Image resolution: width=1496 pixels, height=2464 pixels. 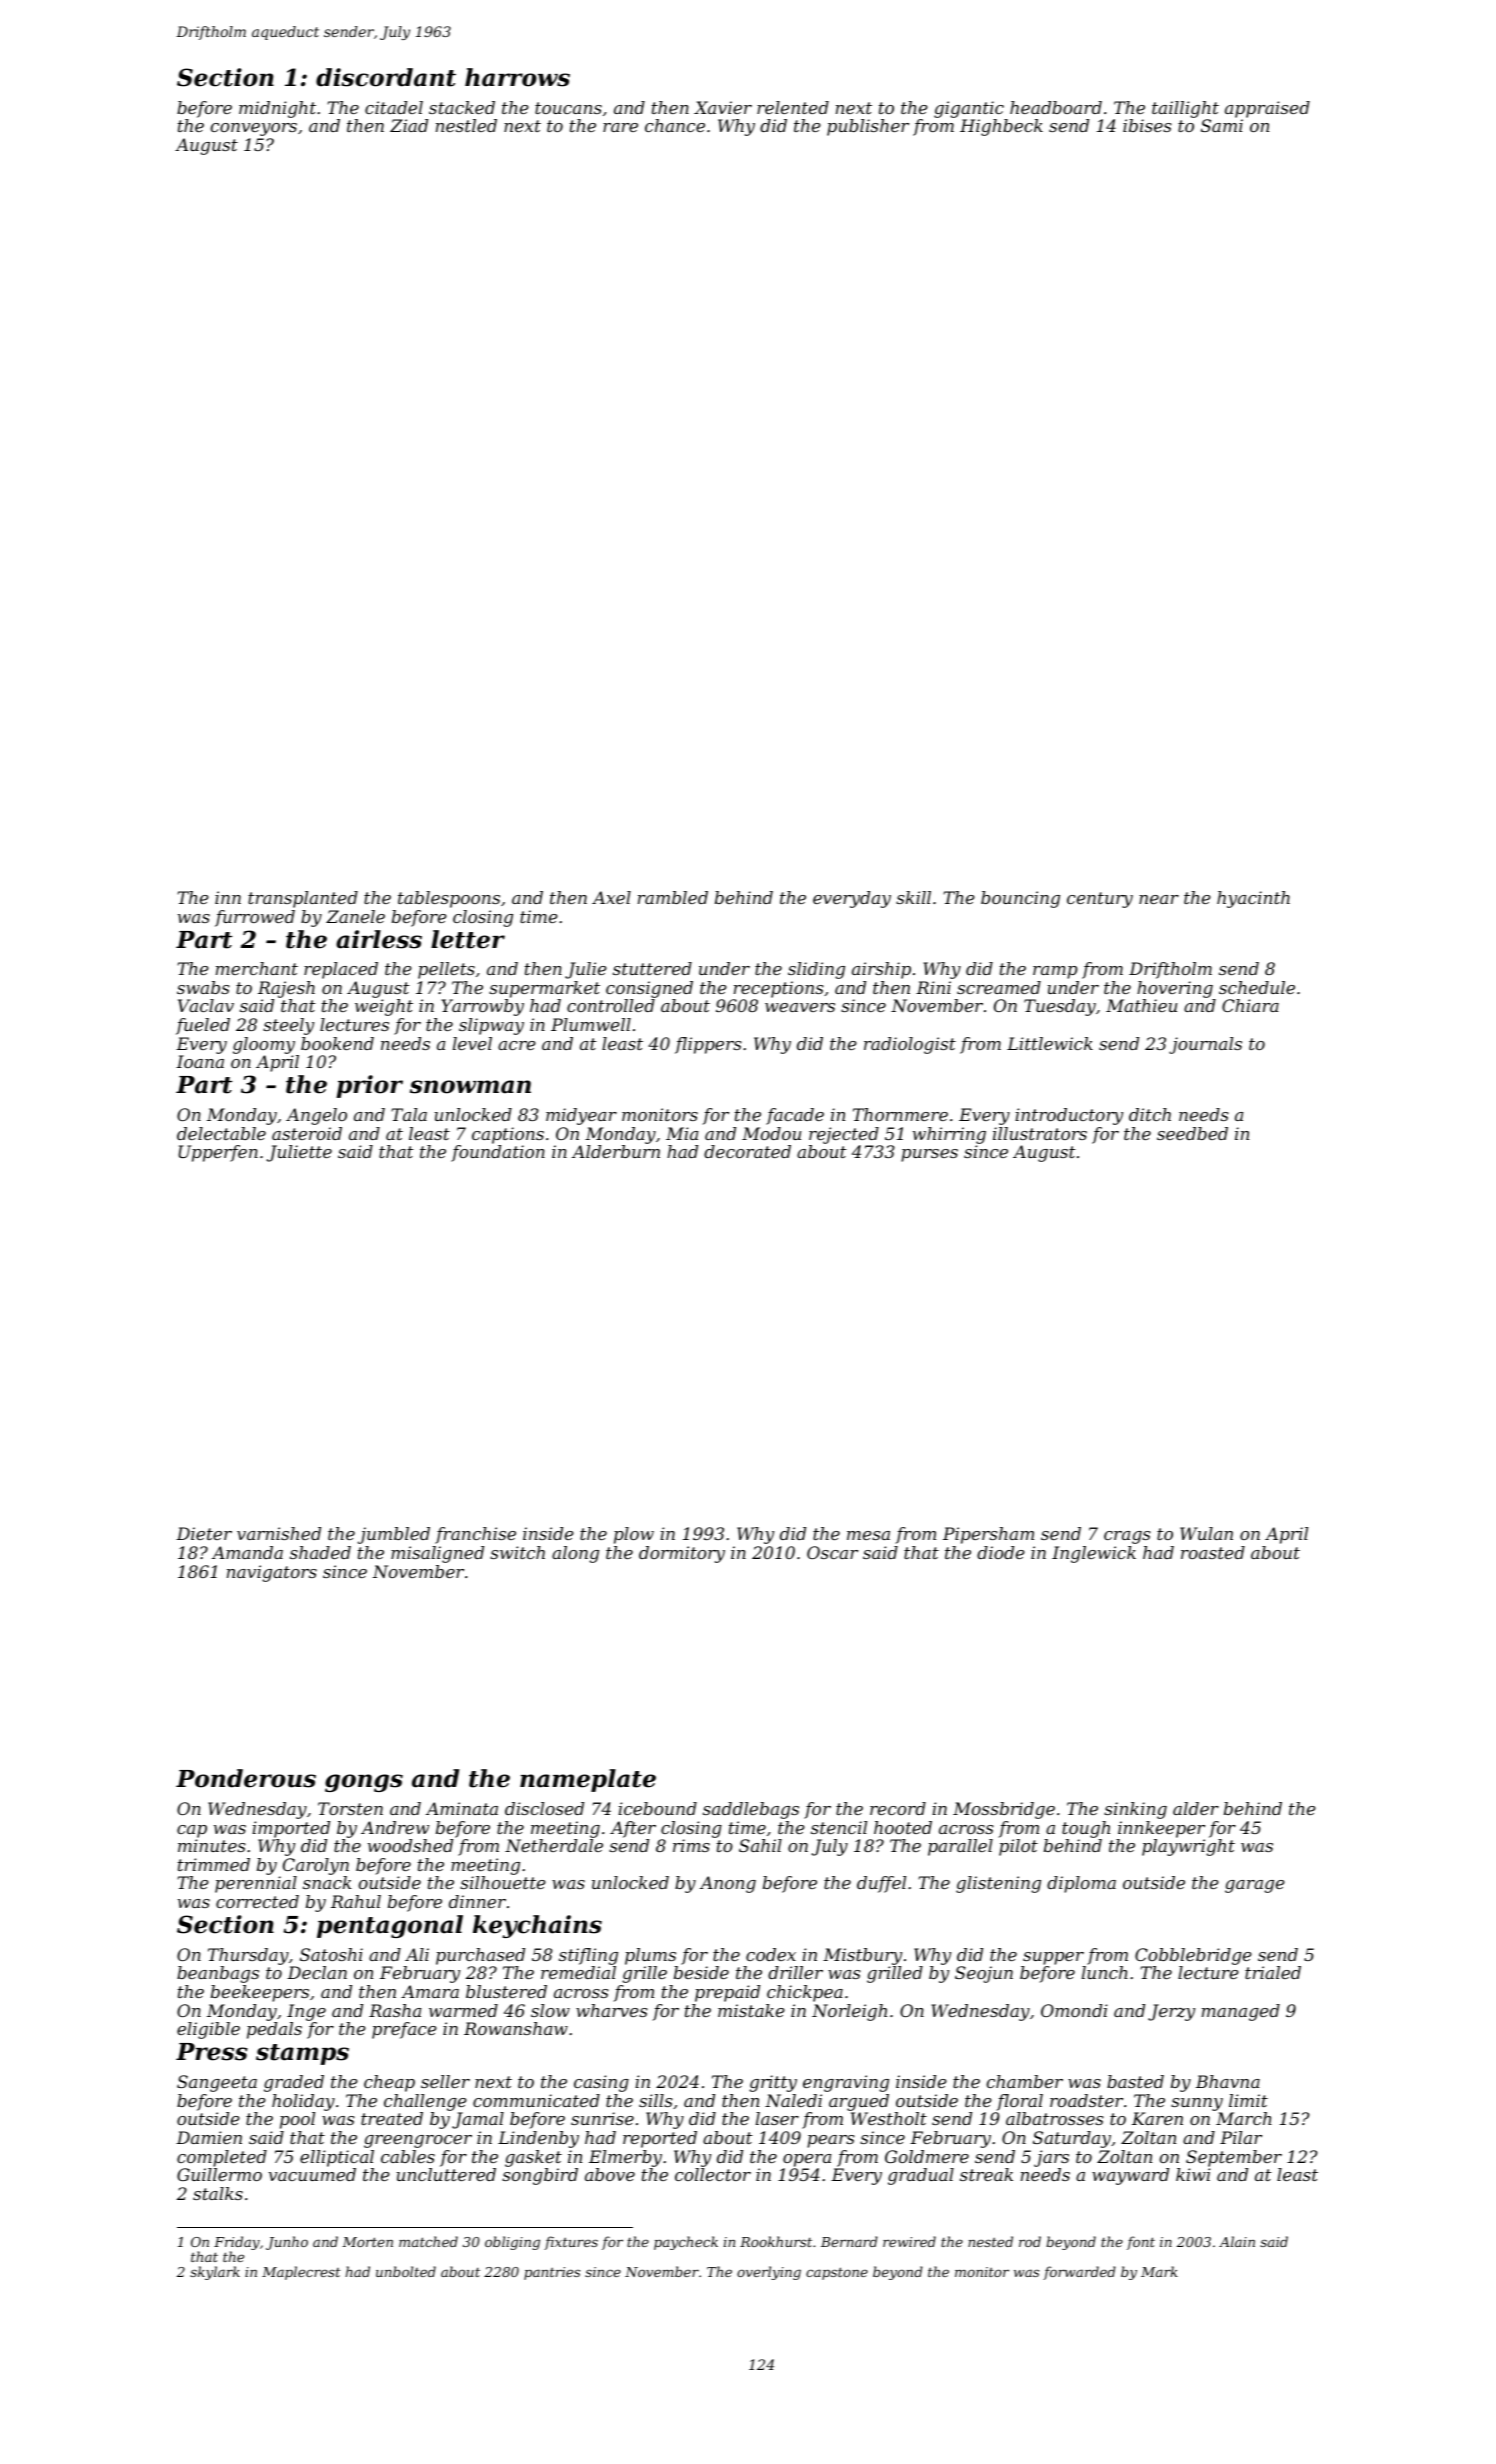 What do you see at coordinates (1206, 1533) in the screenshot?
I see `Wulan` at bounding box center [1206, 1533].
